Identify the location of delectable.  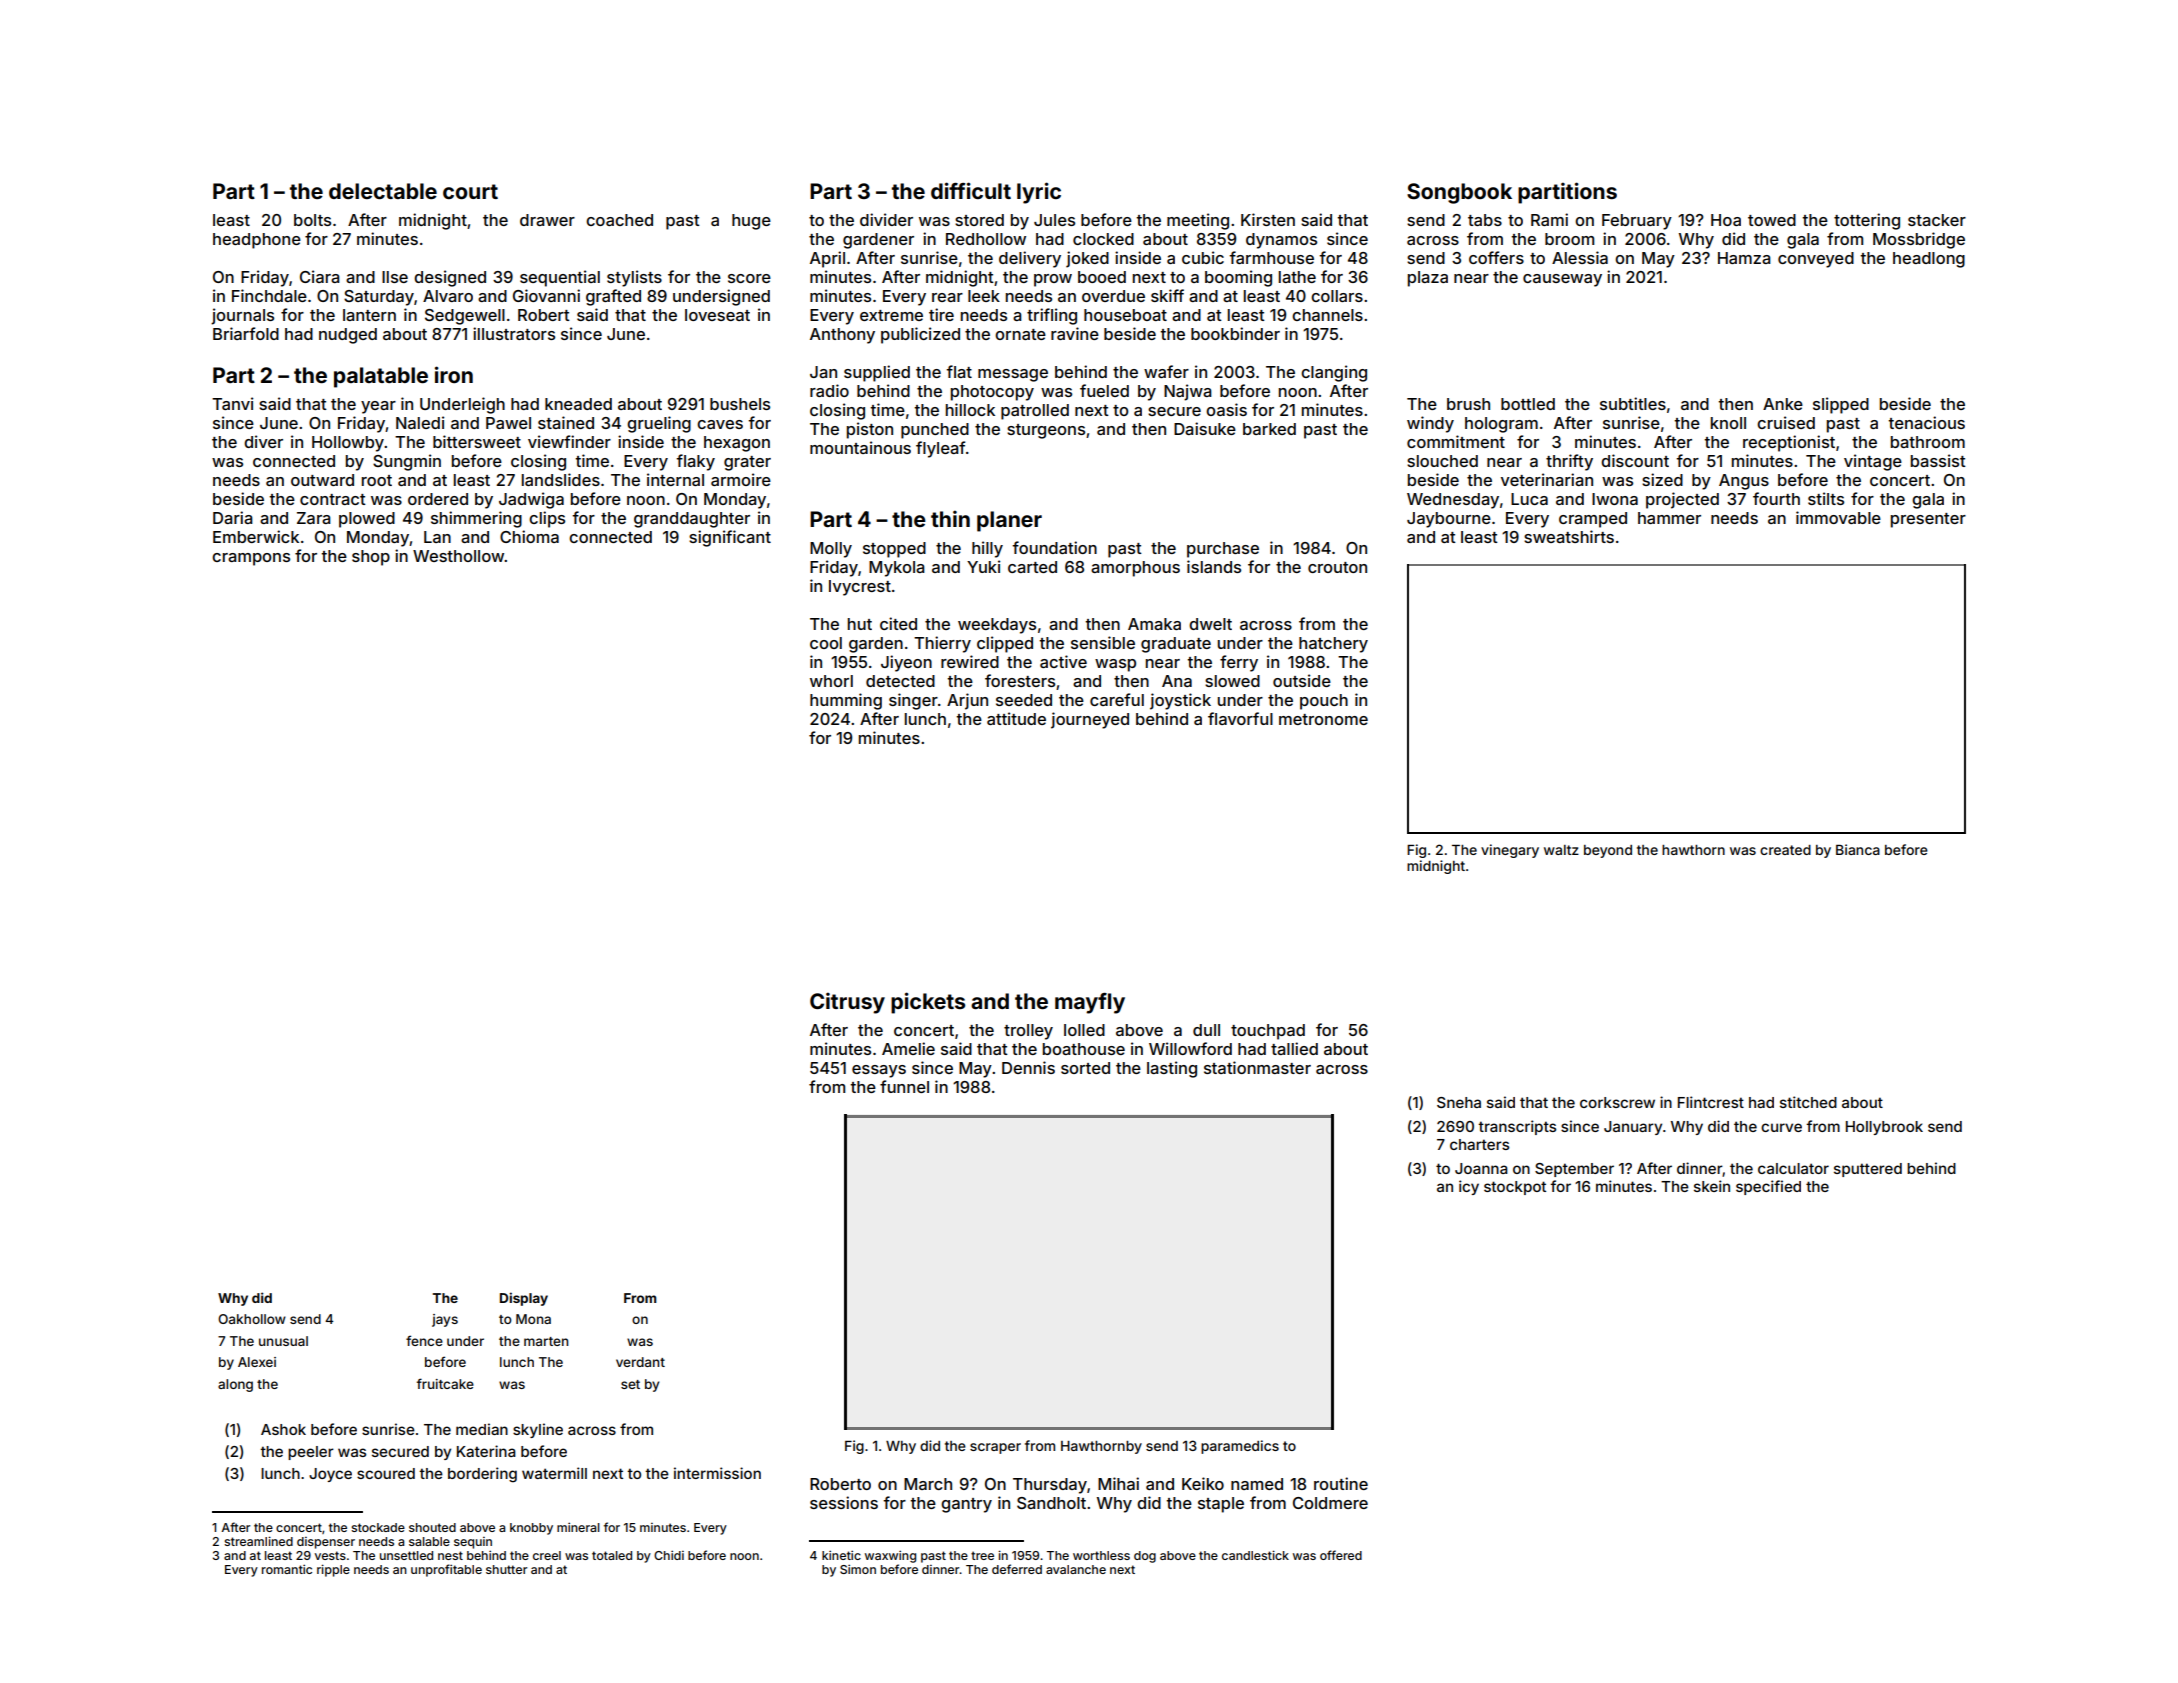
(383, 191).
